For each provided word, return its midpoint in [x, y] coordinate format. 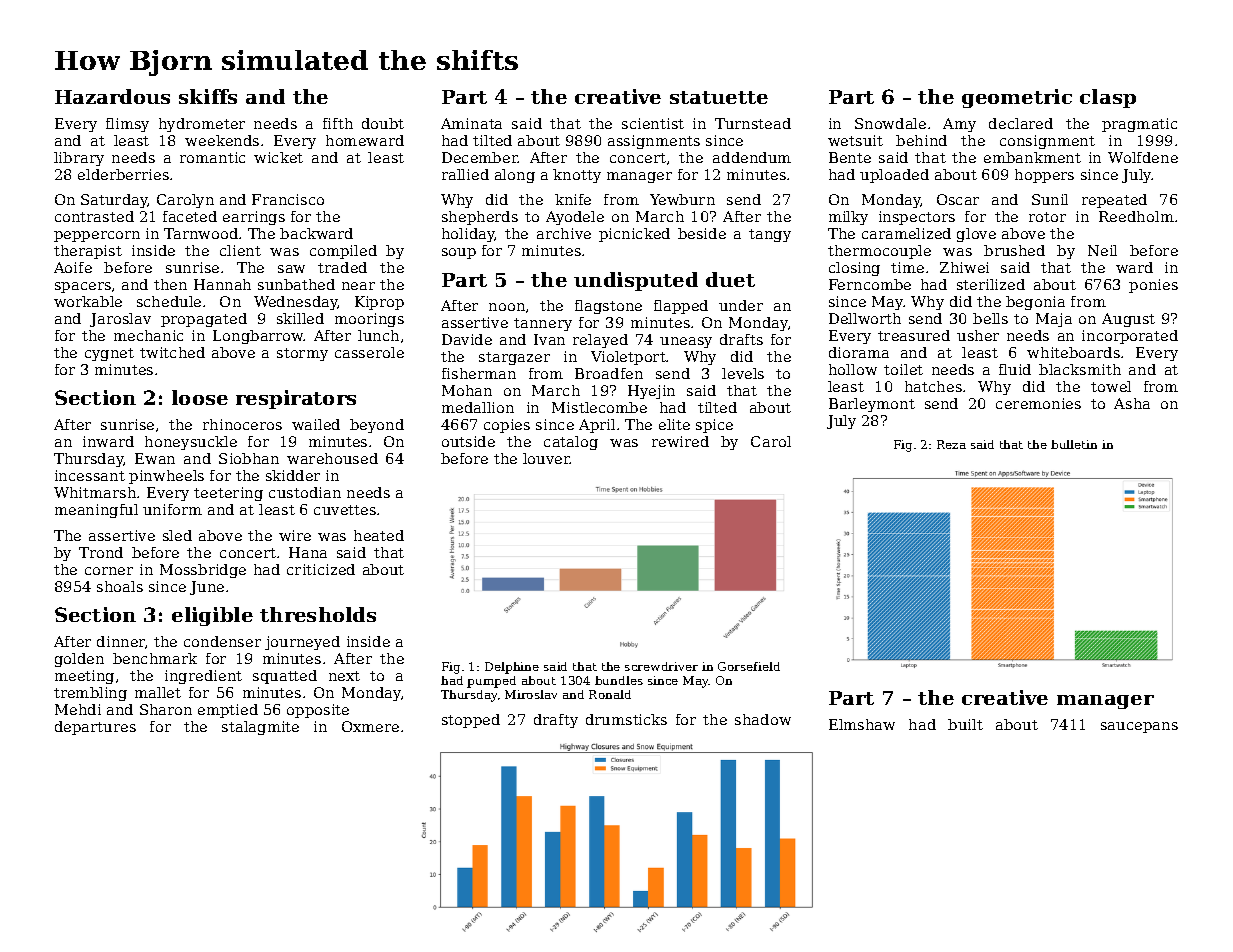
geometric [1017, 98]
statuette [719, 97]
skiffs [208, 96]
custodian [305, 492]
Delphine [512, 668]
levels [743, 373]
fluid [1015, 369]
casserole [369, 352]
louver [546, 458]
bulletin [1074, 444]
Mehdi [78, 709]
